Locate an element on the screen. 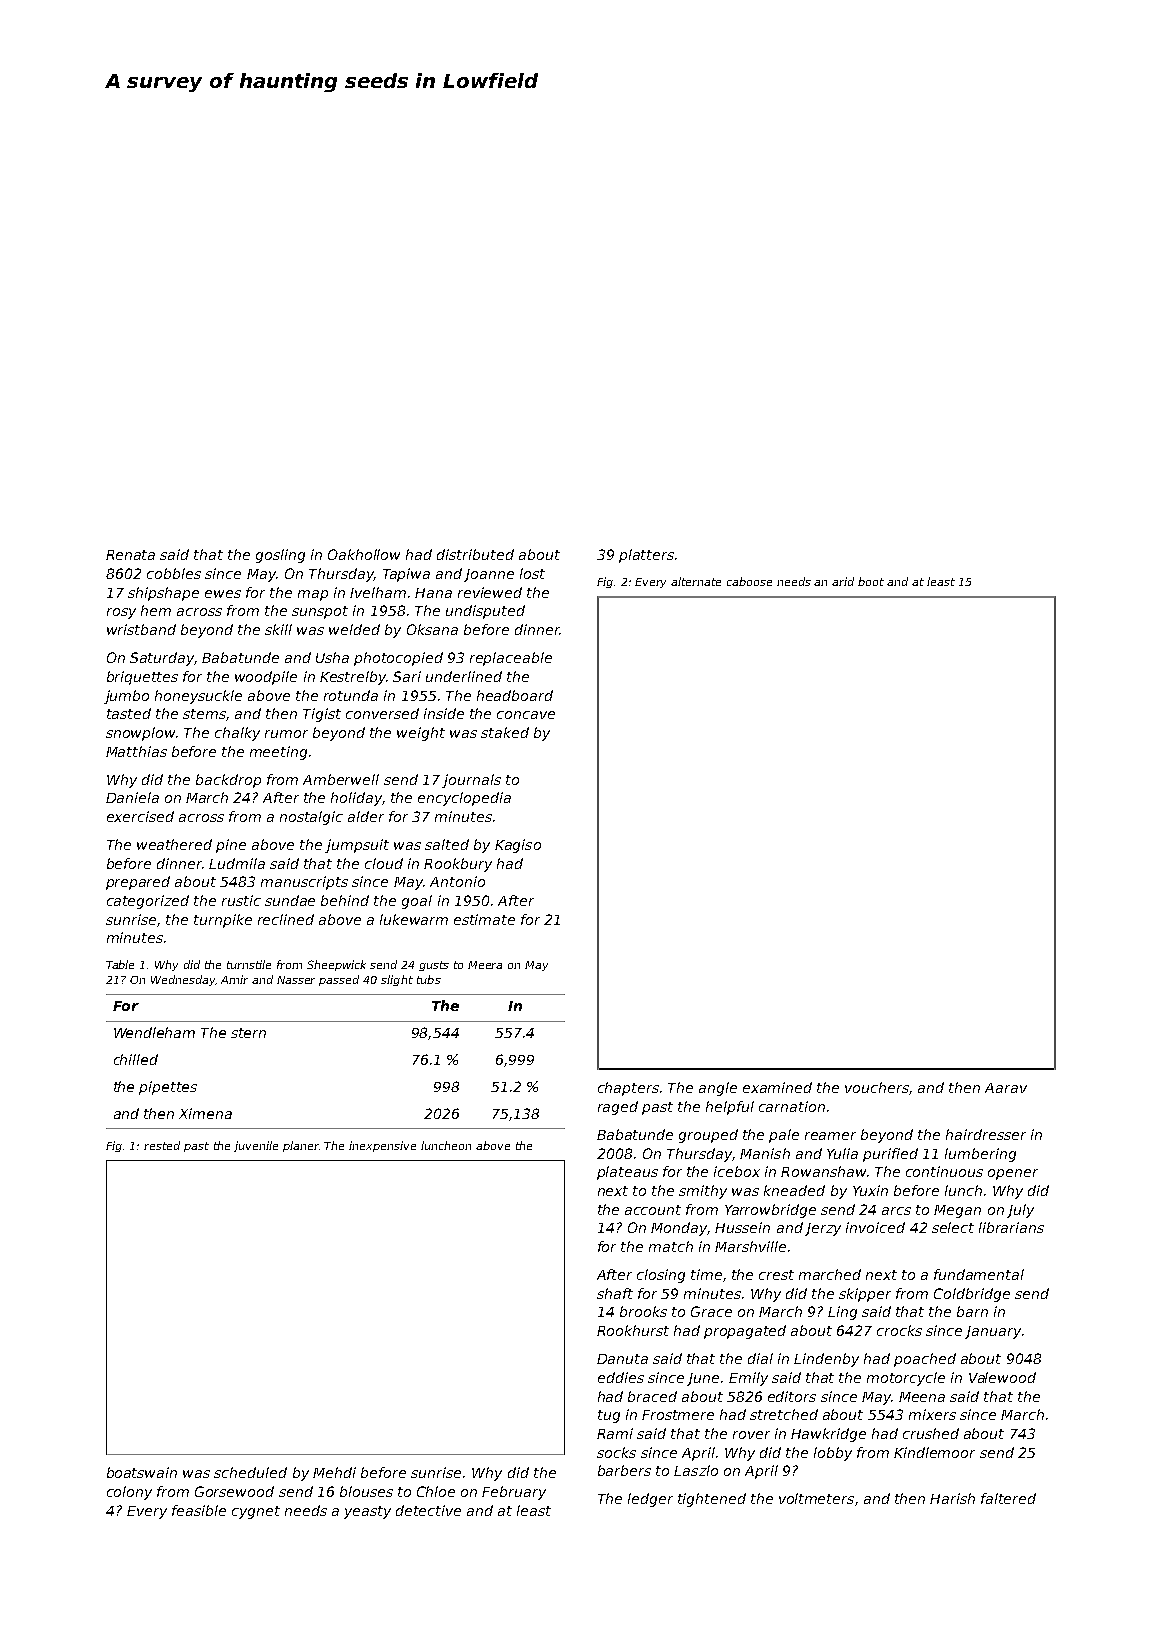  Kestrelby is located at coordinates (353, 678).
